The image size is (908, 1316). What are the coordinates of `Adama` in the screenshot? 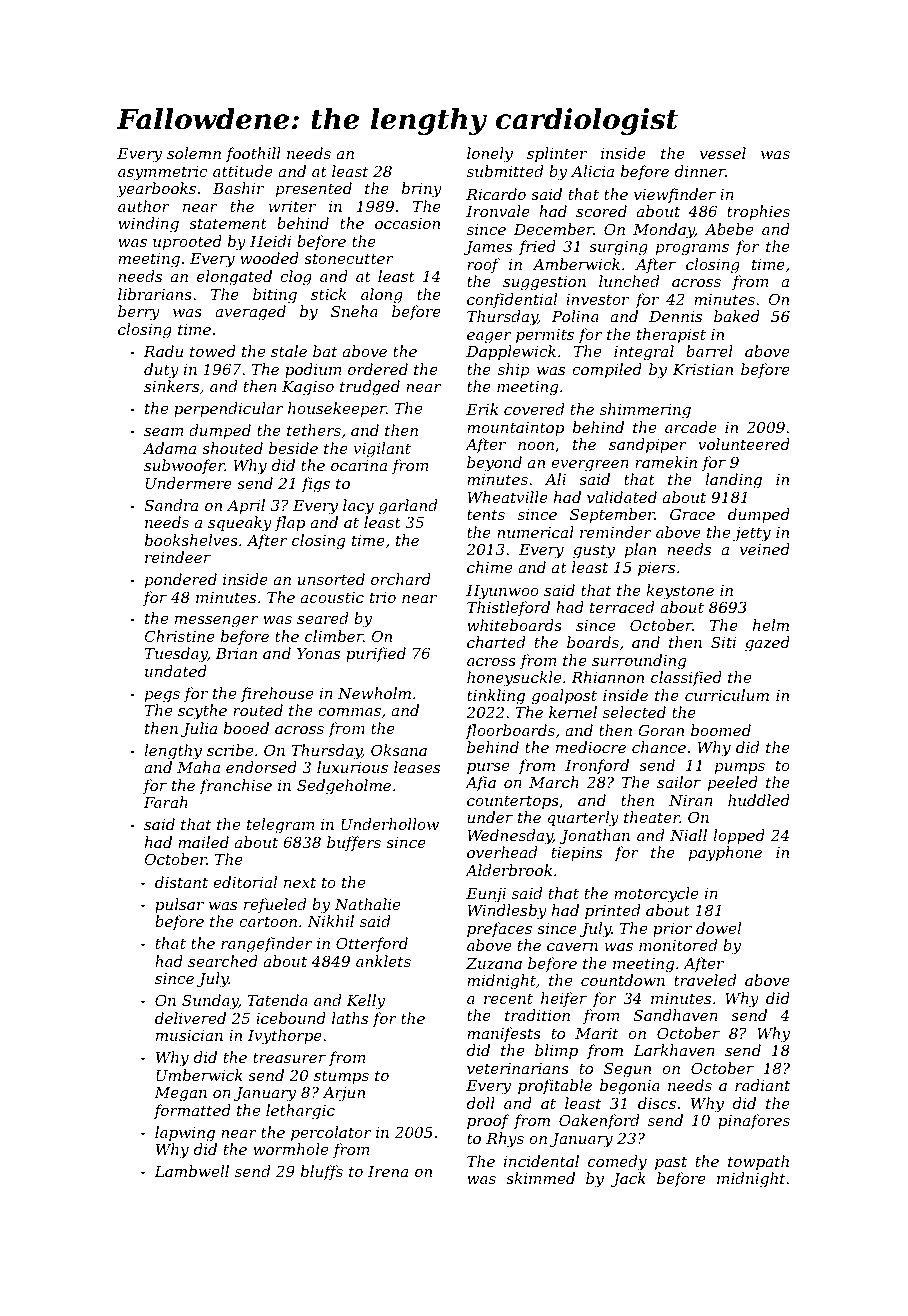 It's located at (169, 448).
